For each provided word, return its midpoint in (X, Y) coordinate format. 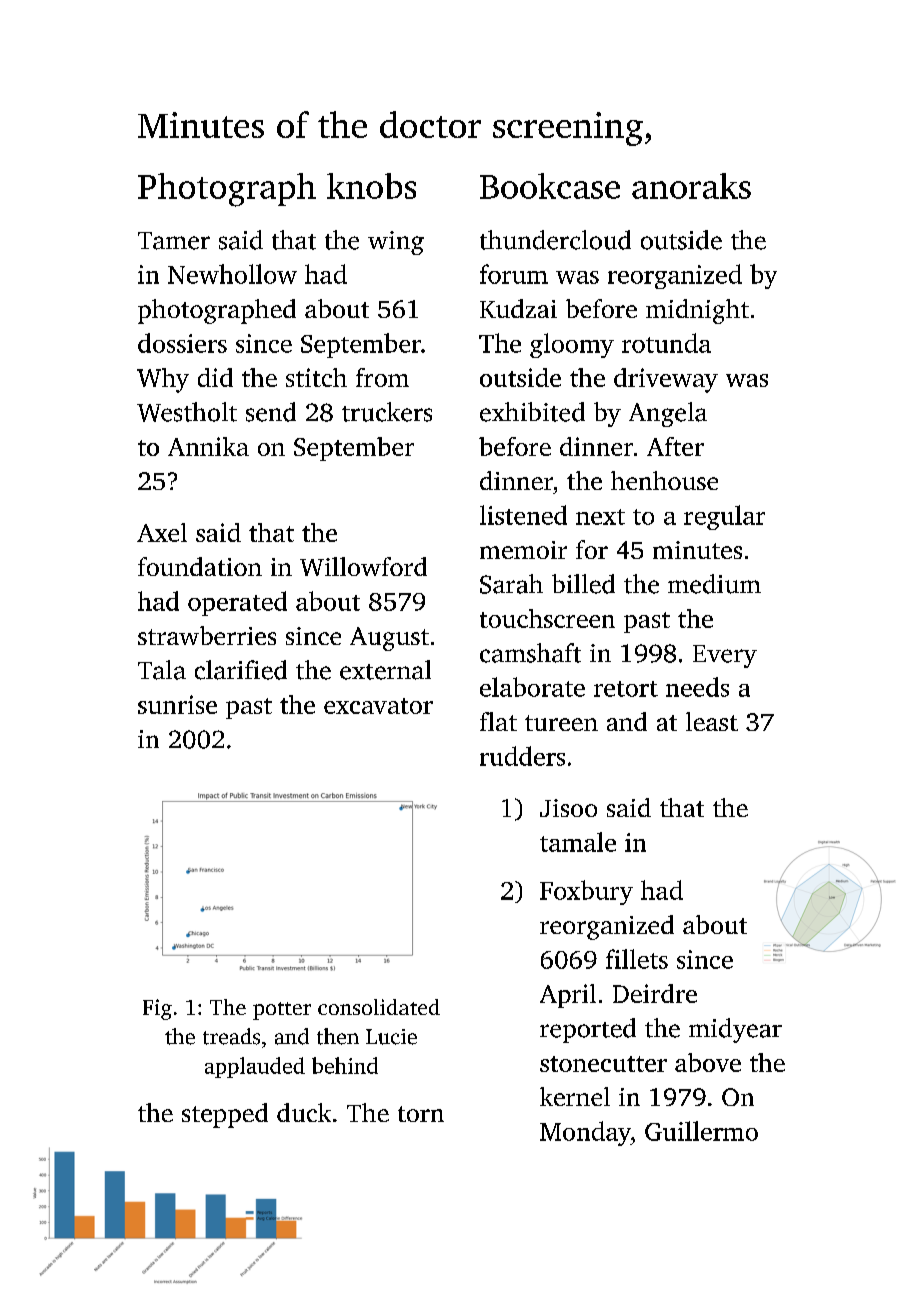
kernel (575, 1096)
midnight (697, 311)
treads (231, 1036)
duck (304, 1112)
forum (514, 274)
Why (163, 380)
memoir (523, 550)
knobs (371, 186)
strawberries (207, 635)
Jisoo (568, 808)
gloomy (572, 345)
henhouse (664, 480)
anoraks (691, 186)
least (712, 721)
